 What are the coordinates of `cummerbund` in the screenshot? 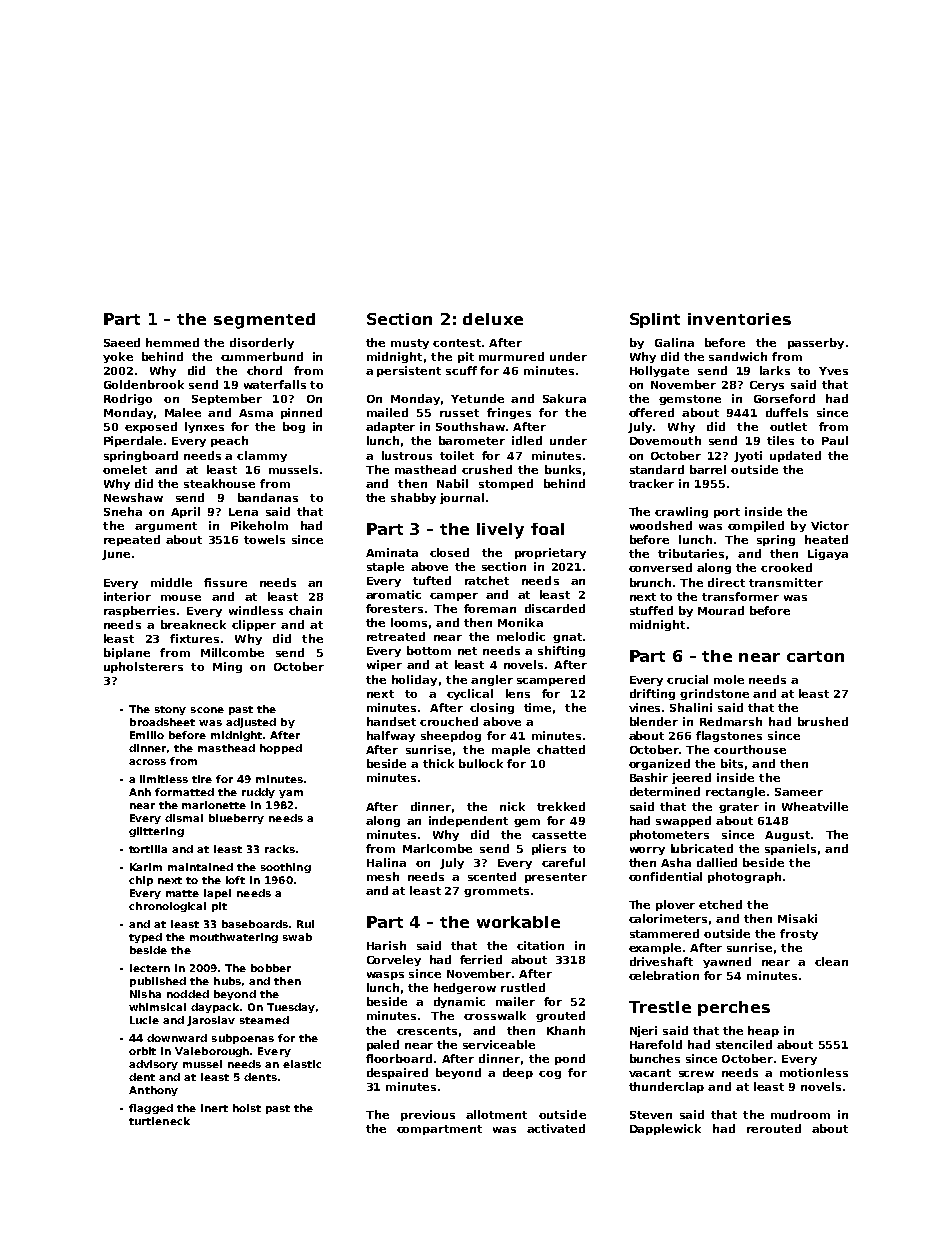 It's located at (262, 356).
